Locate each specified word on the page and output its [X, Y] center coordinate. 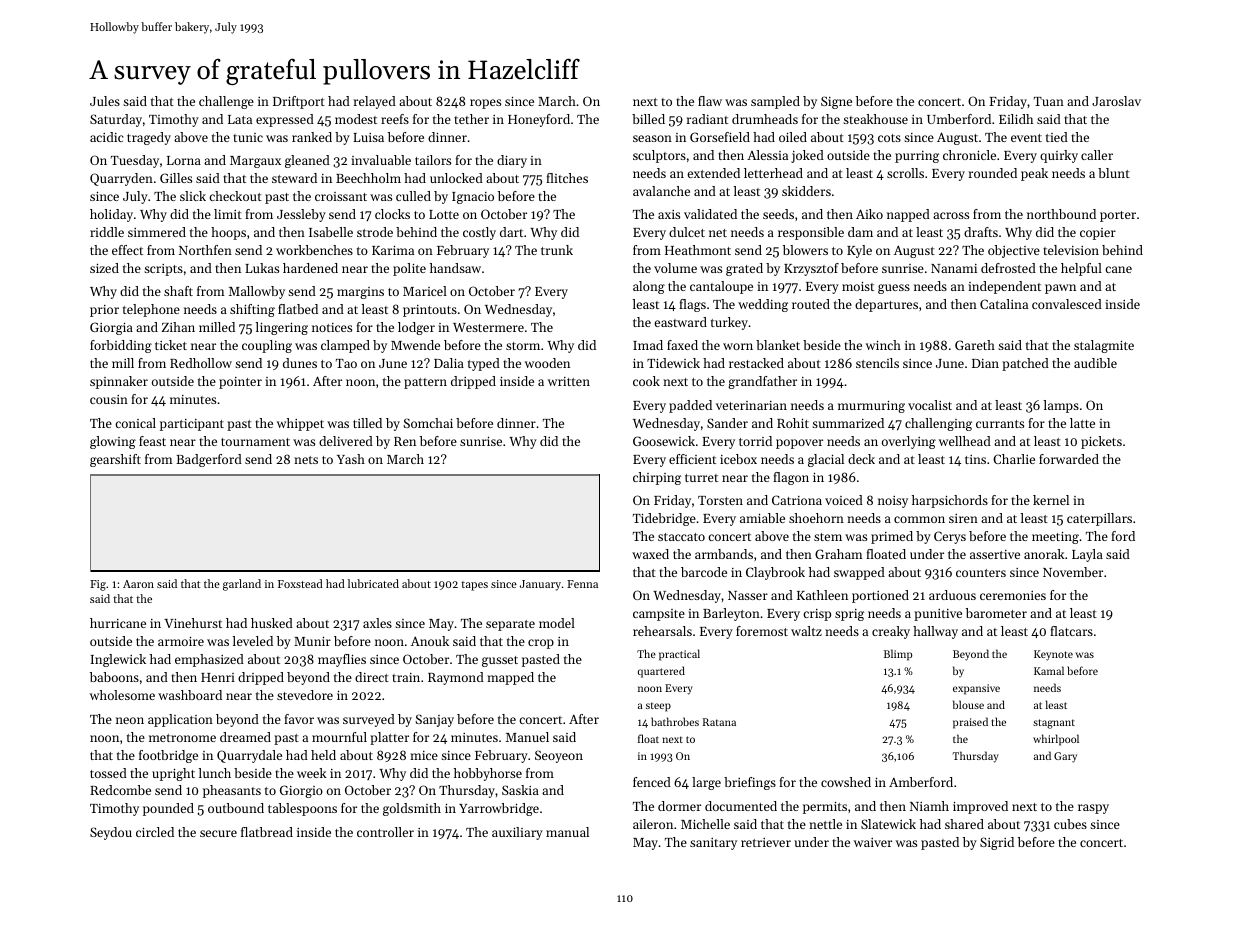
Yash [351, 459]
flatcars [1071, 631]
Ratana [719, 722]
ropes [485, 104]
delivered [346, 441]
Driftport [299, 102]
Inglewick [118, 660]
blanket [778, 345]
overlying [909, 442]
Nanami [954, 268]
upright [173, 774]
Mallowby [257, 292]
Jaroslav [1116, 101]
